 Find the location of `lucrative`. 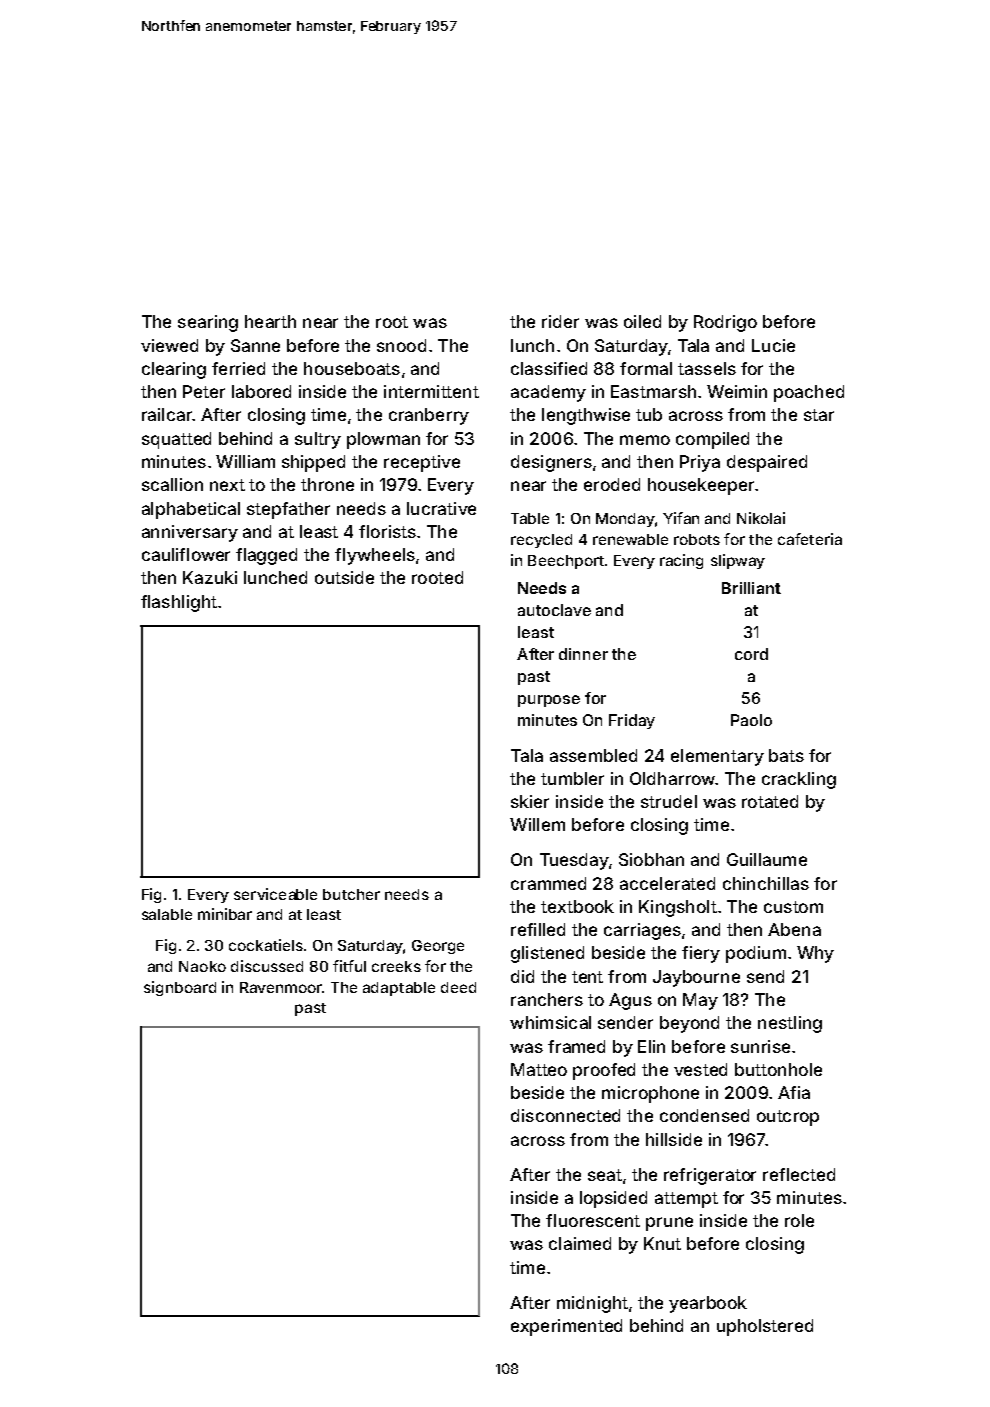

lucrative is located at coordinates (441, 508).
